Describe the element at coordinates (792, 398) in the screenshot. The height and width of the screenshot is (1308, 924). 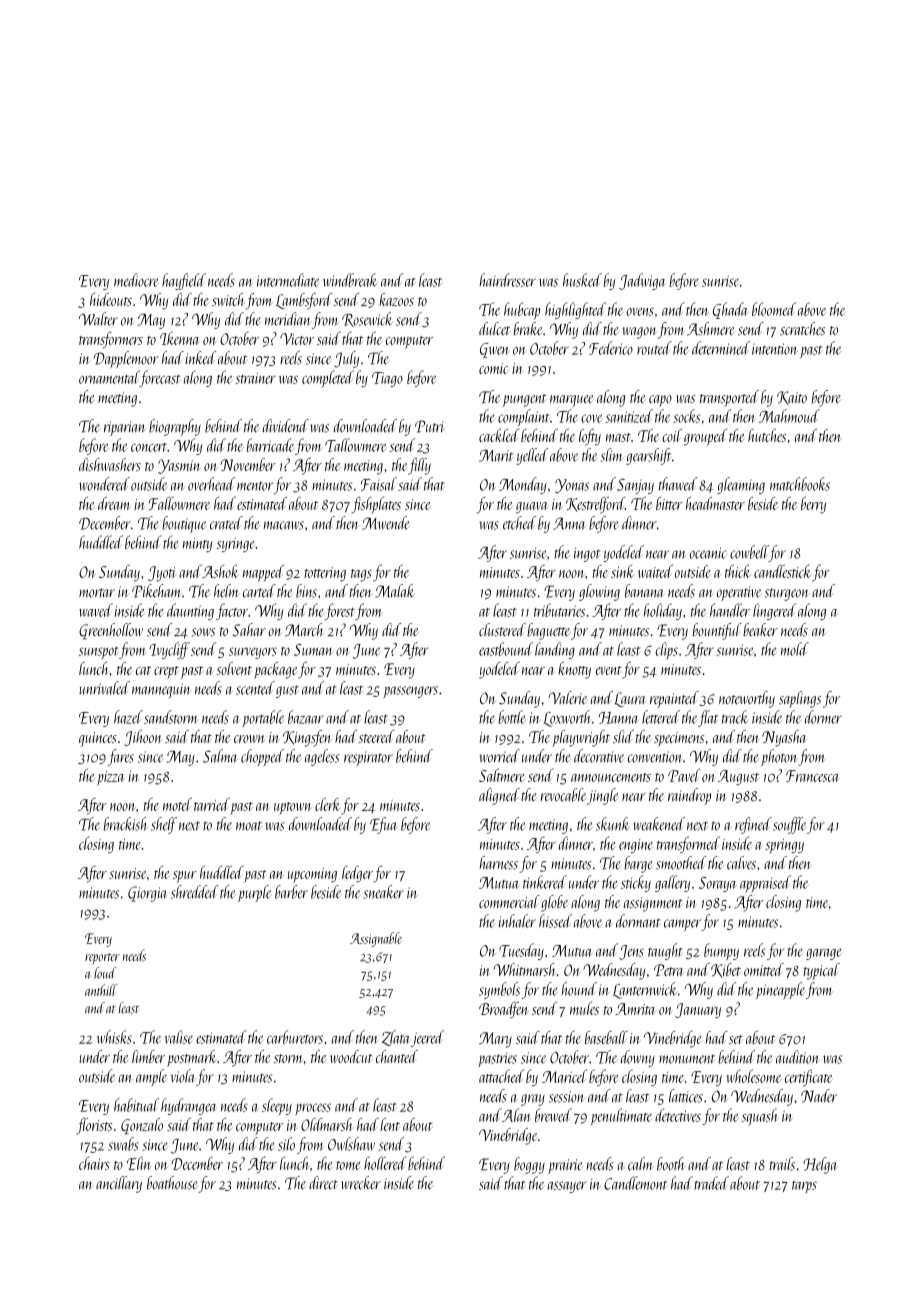
I see `Kaito` at that location.
